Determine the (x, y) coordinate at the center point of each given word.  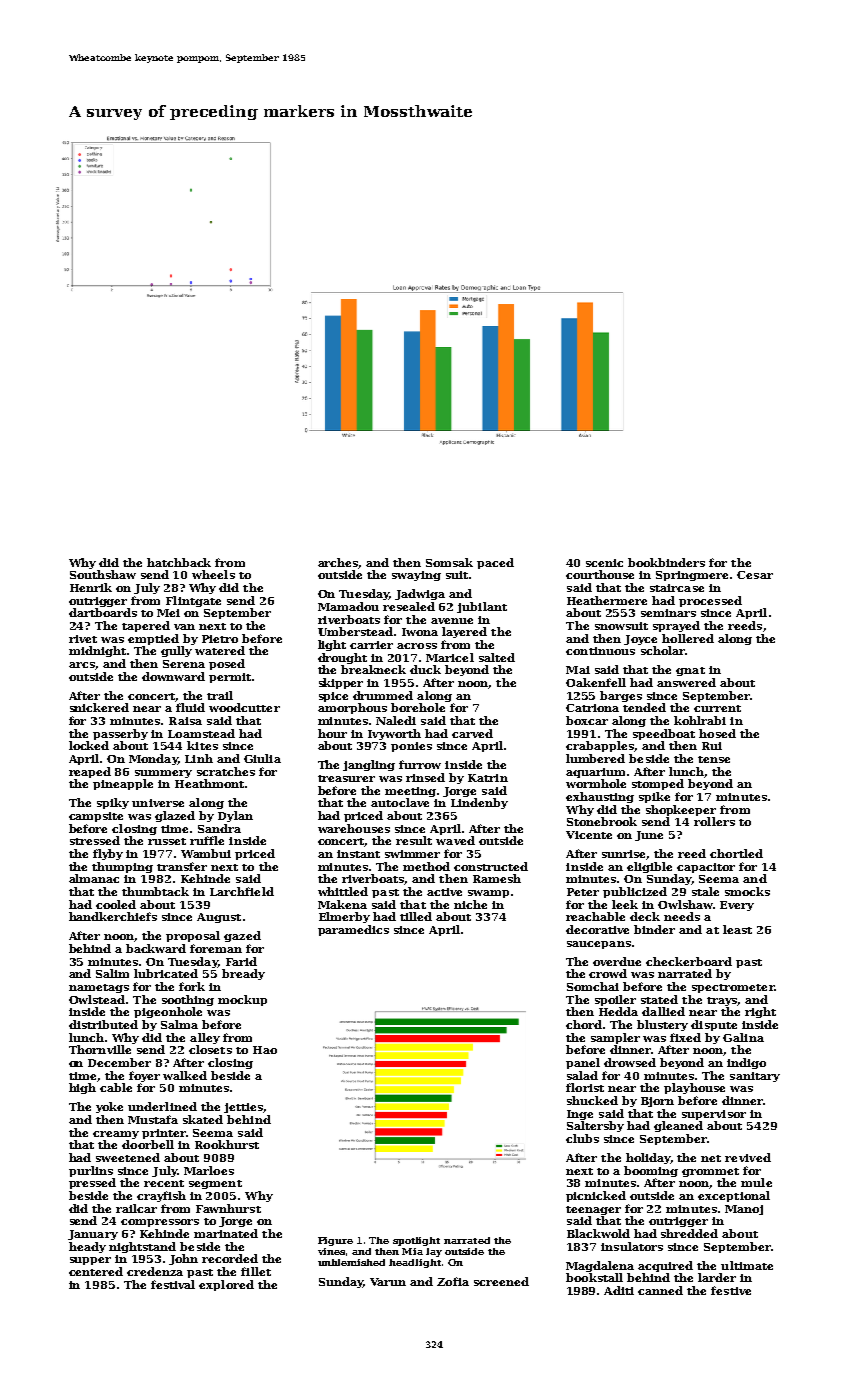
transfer (182, 866)
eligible (649, 867)
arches (338, 563)
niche (470, 904)
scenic (604, 563)
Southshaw (103, 574)
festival (173, 1284)
